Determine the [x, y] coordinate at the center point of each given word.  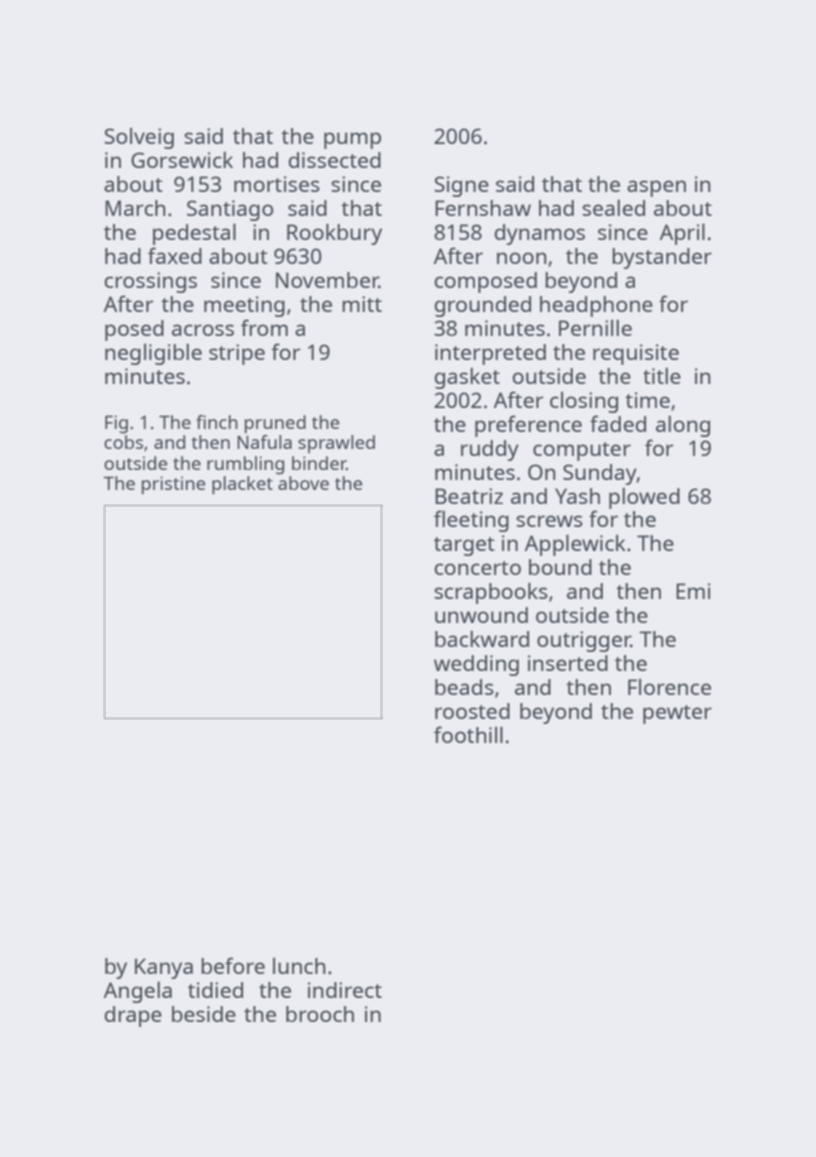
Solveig [139, 138]
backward [482, 639]
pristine [173, 485]
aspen [656, 188]
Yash [577, 496]
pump [352, 140]
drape [133, 1016]
